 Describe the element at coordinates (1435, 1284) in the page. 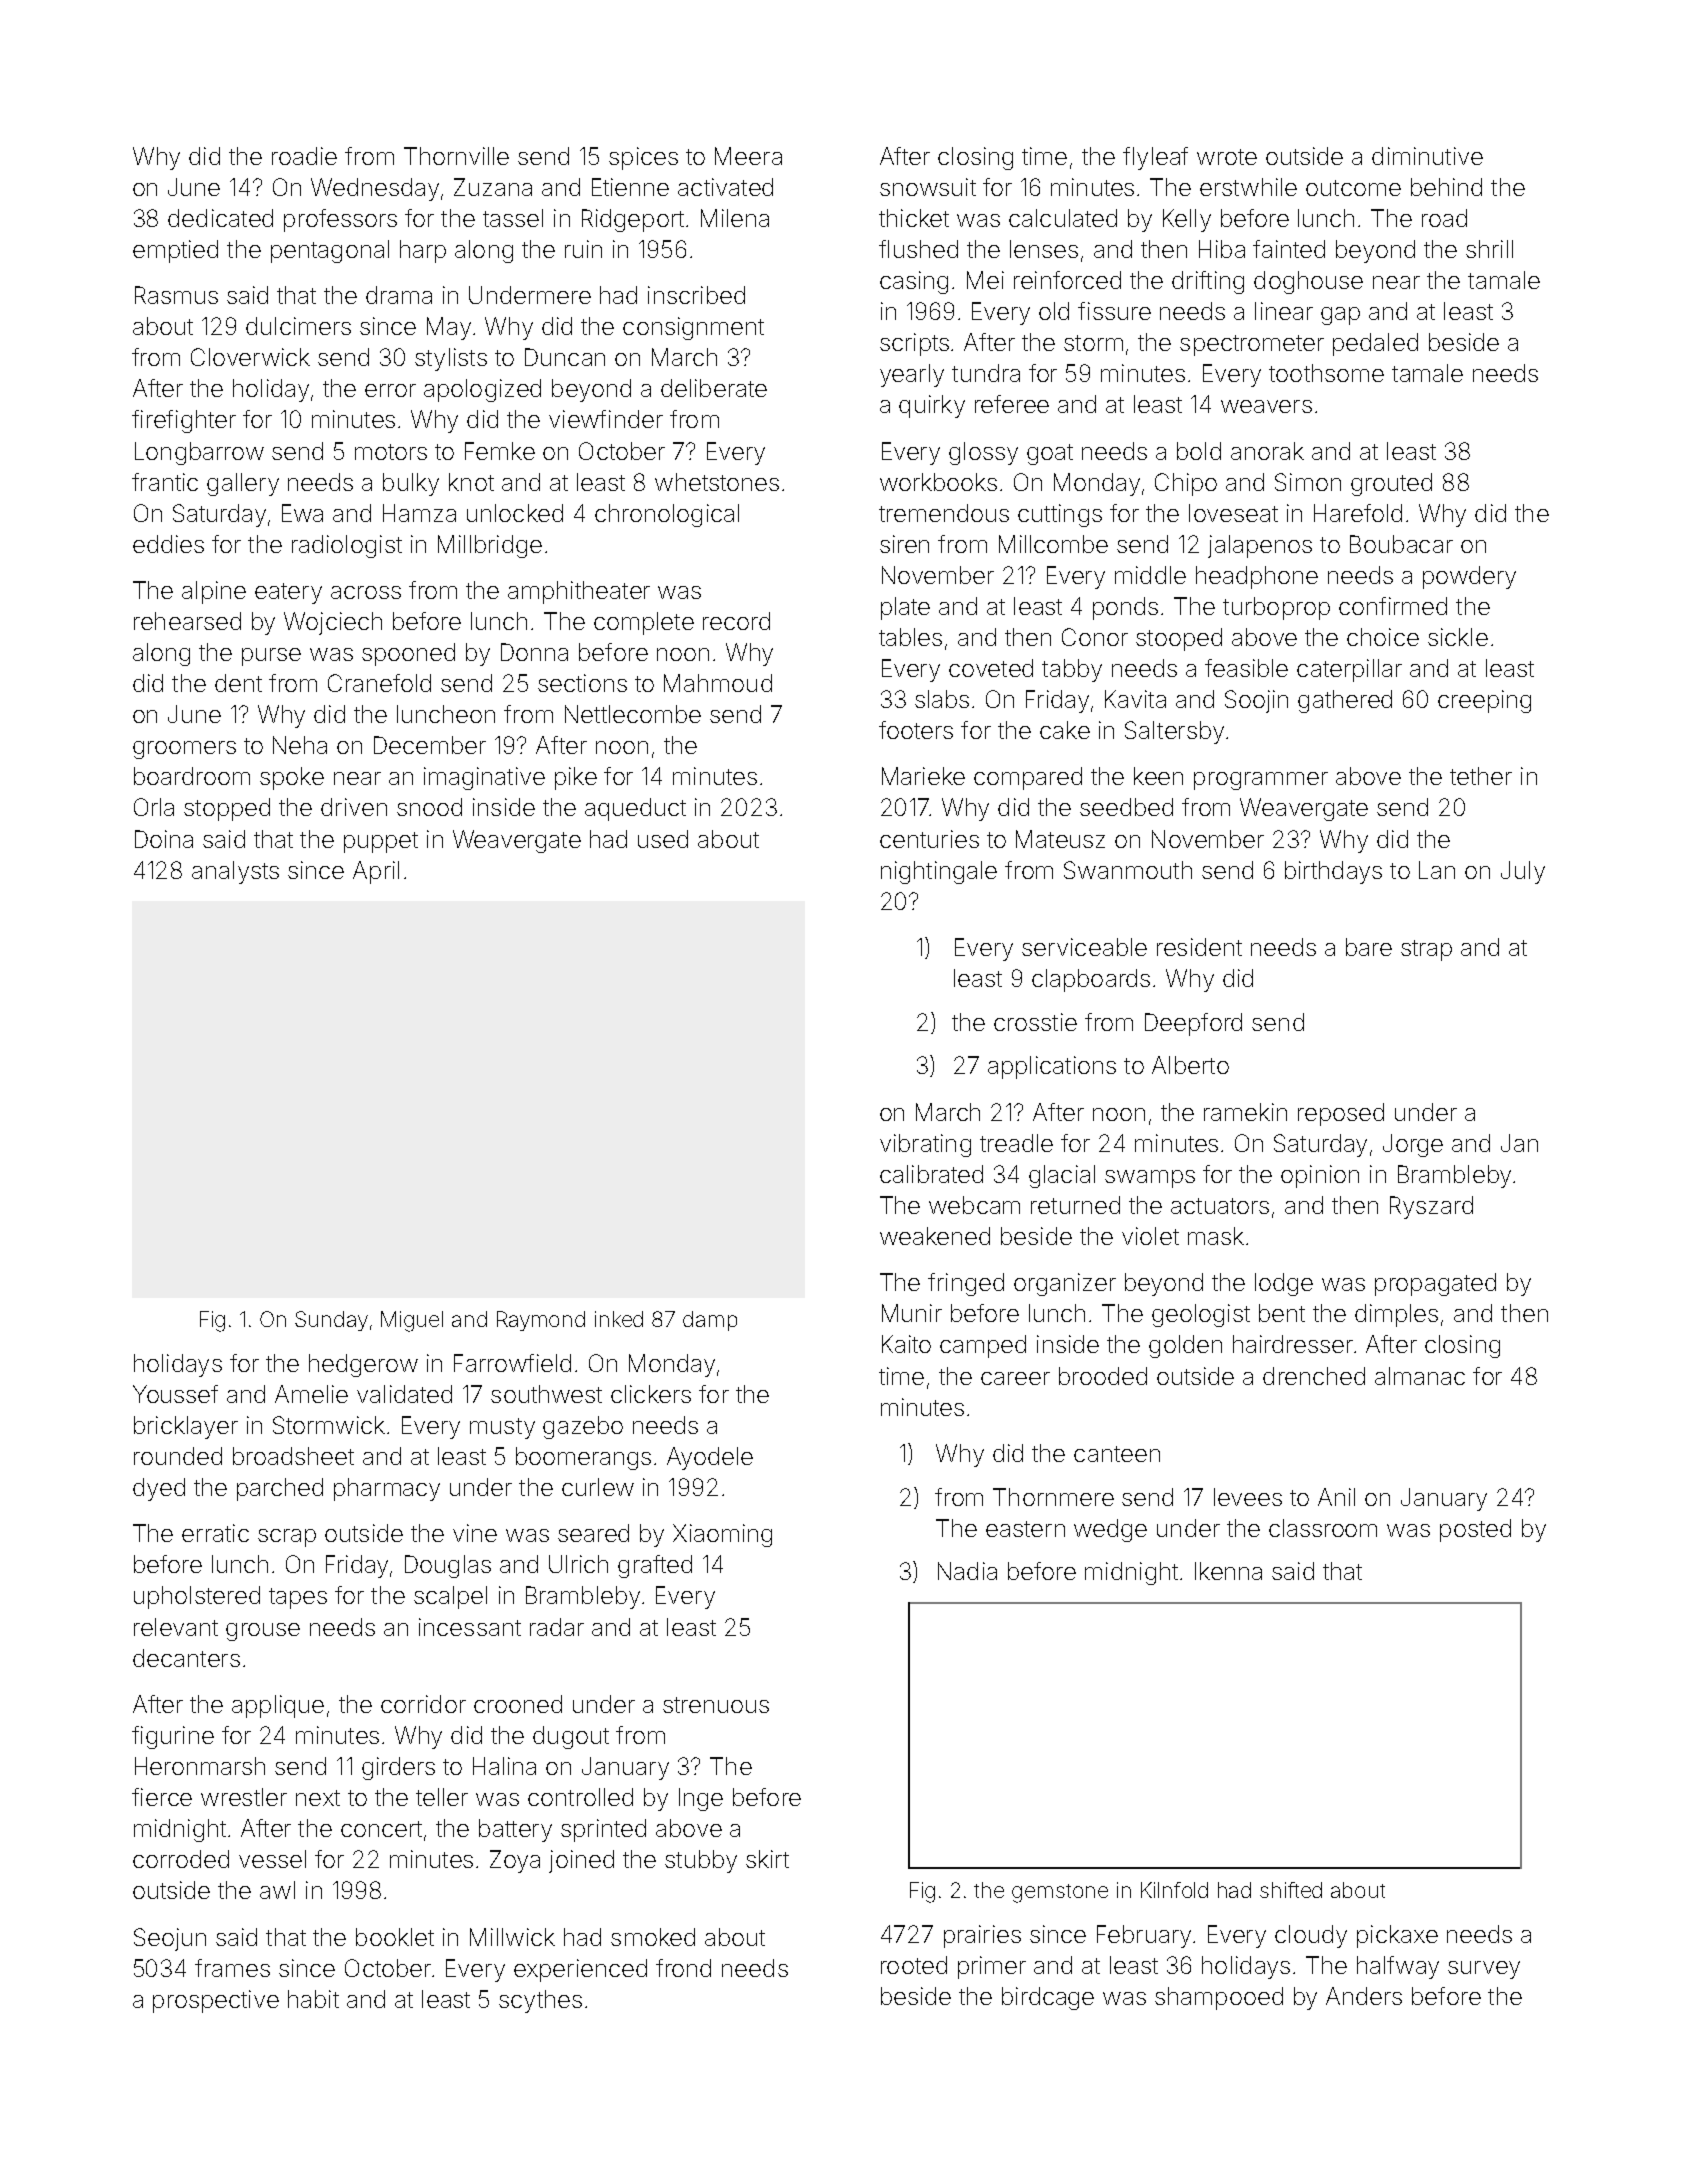

I see `propagated` at that location.
